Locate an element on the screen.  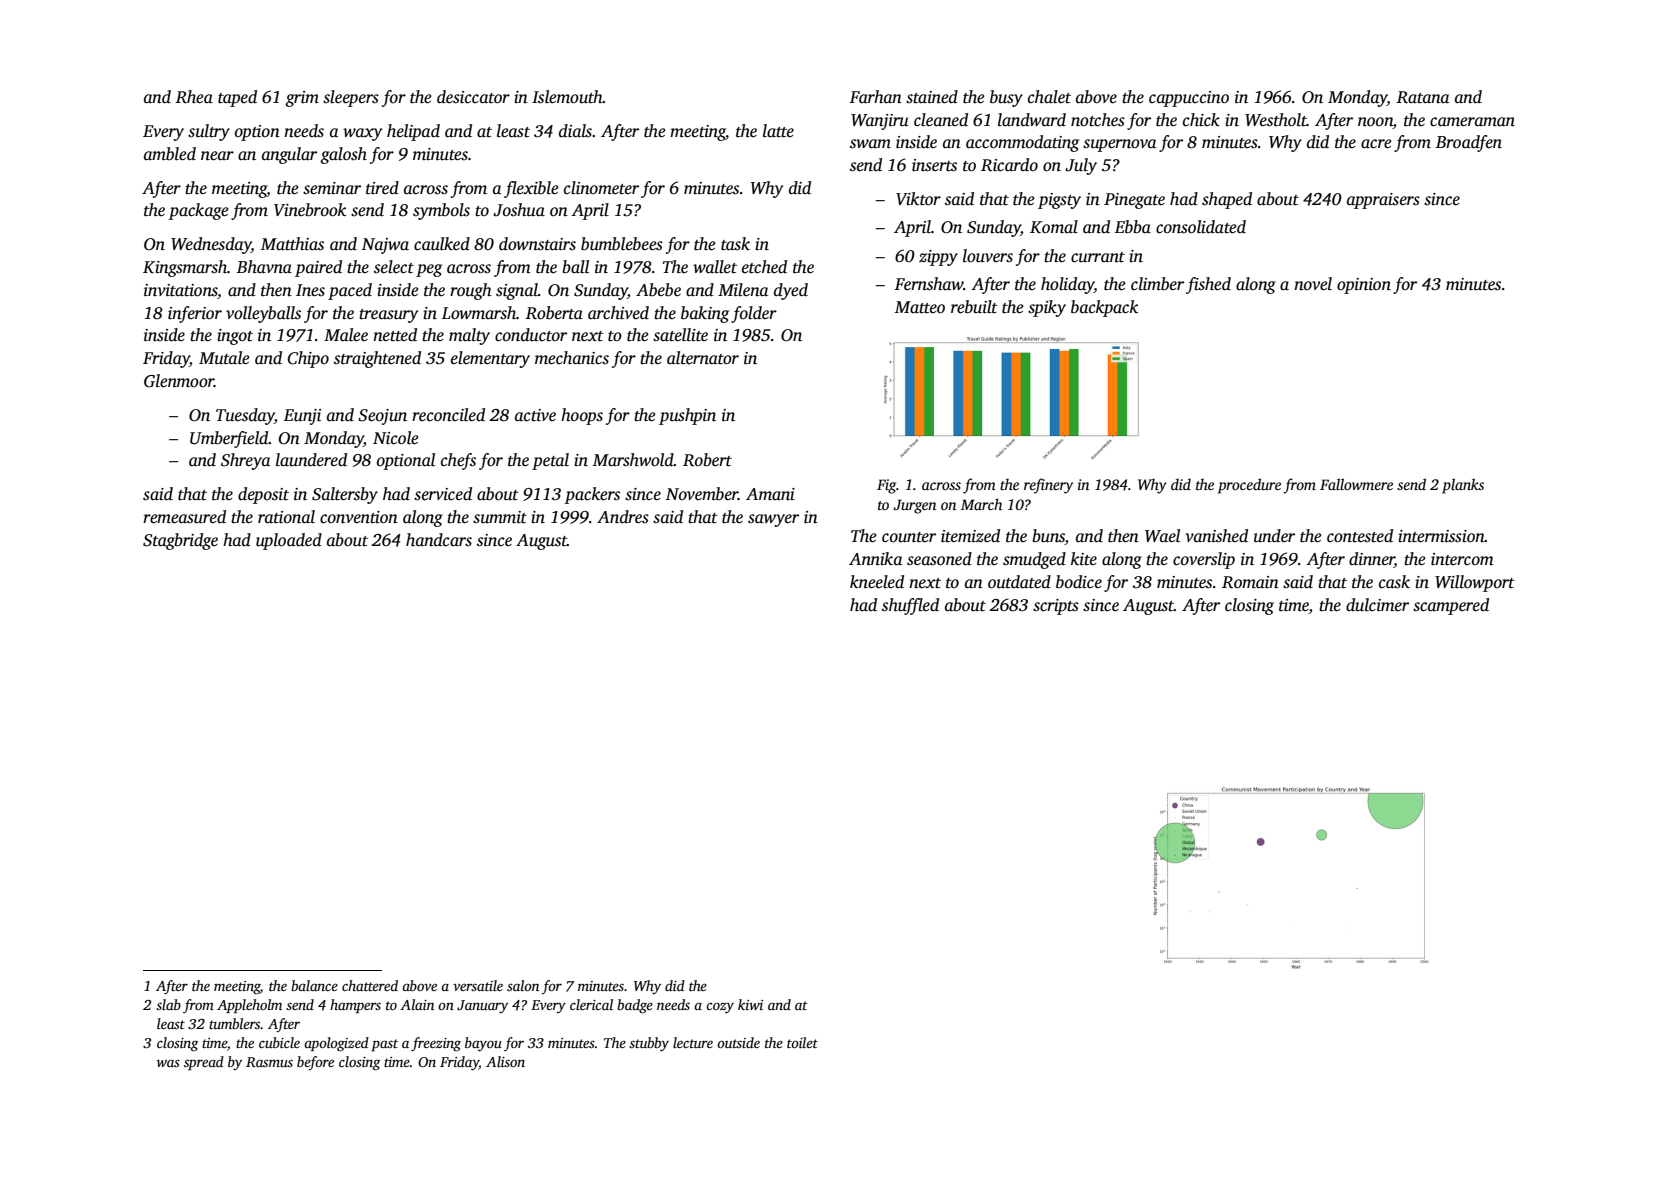
reconciled is located at coordinates (448, 415).
